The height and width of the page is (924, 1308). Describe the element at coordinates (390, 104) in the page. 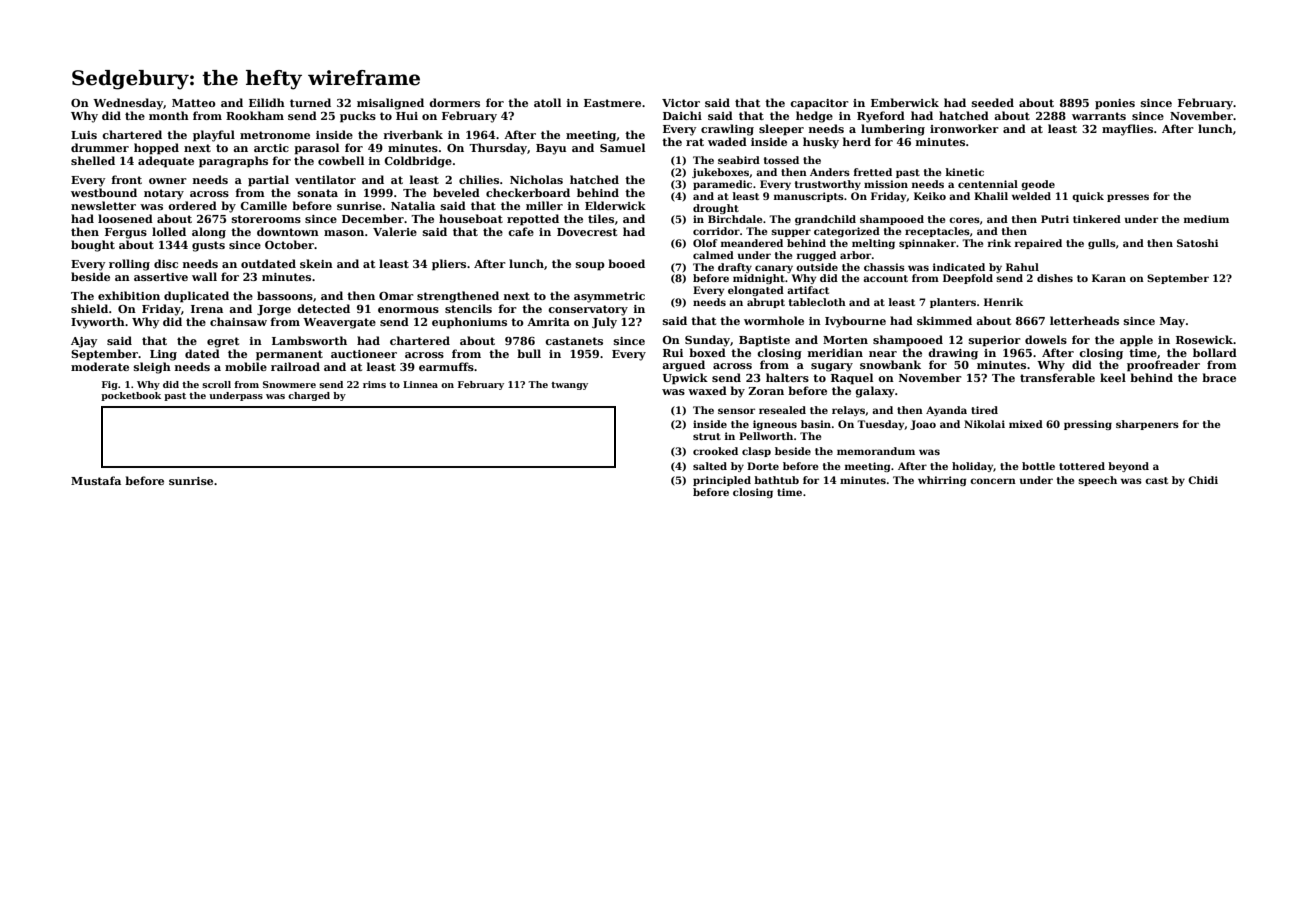

I see `misaligned` at that location.
